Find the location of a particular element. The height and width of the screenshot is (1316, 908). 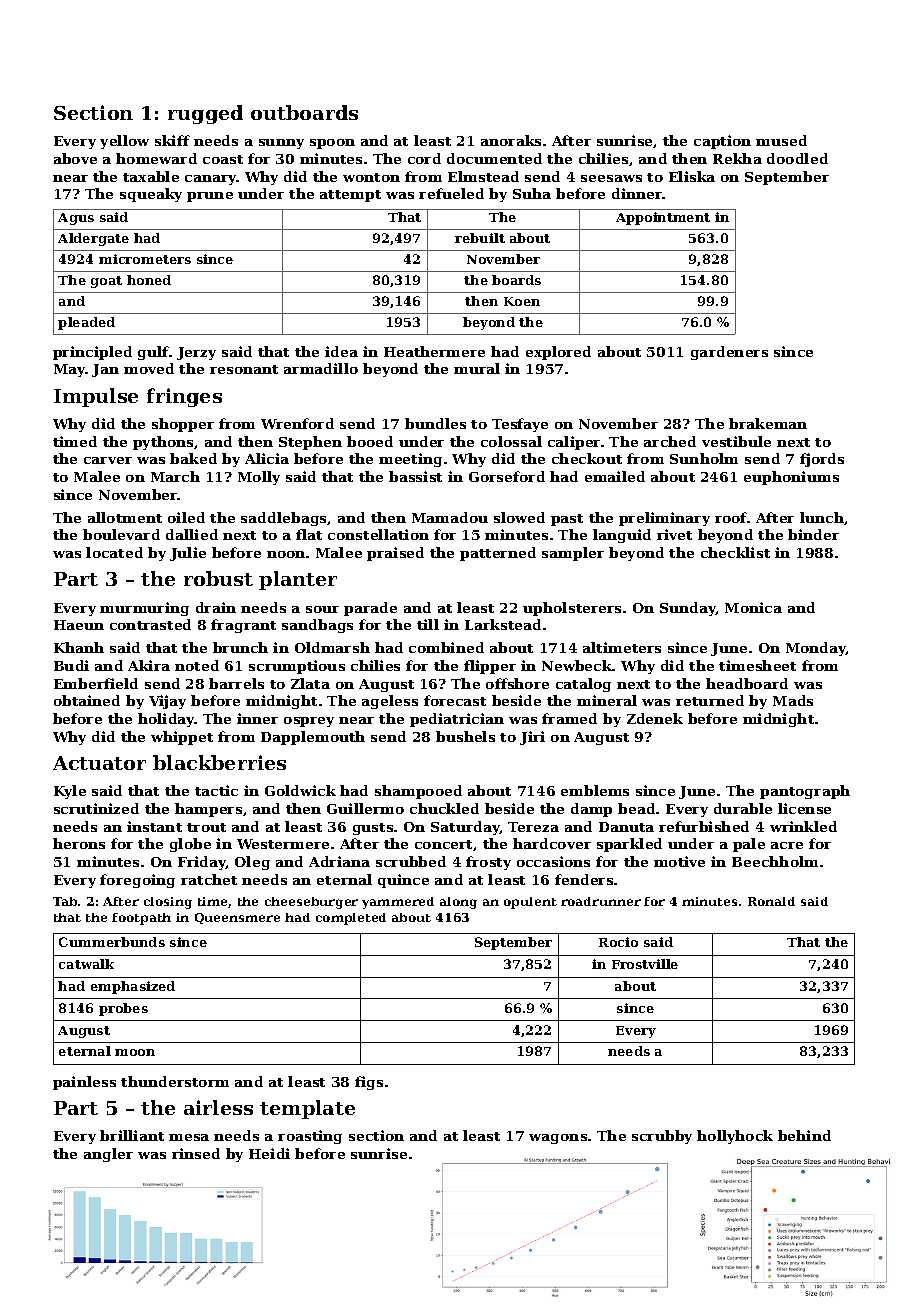

mesa is located at coordinates (189, 1137).
